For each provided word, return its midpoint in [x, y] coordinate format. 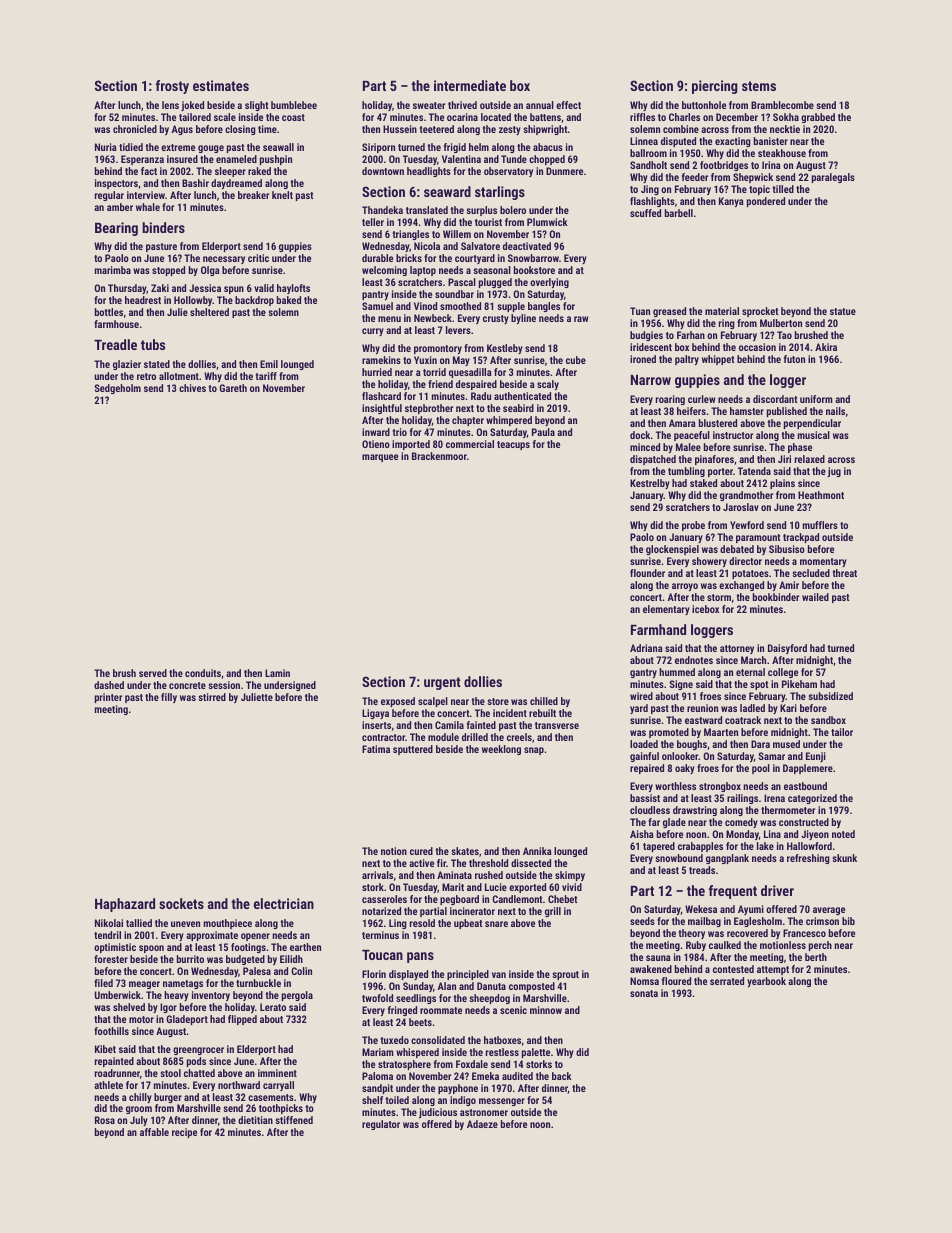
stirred [212, 697]
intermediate [470, 85]
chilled [544, 701]
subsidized [830, 696]
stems [759, 86]
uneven [185, 924]
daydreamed [236, 184]
